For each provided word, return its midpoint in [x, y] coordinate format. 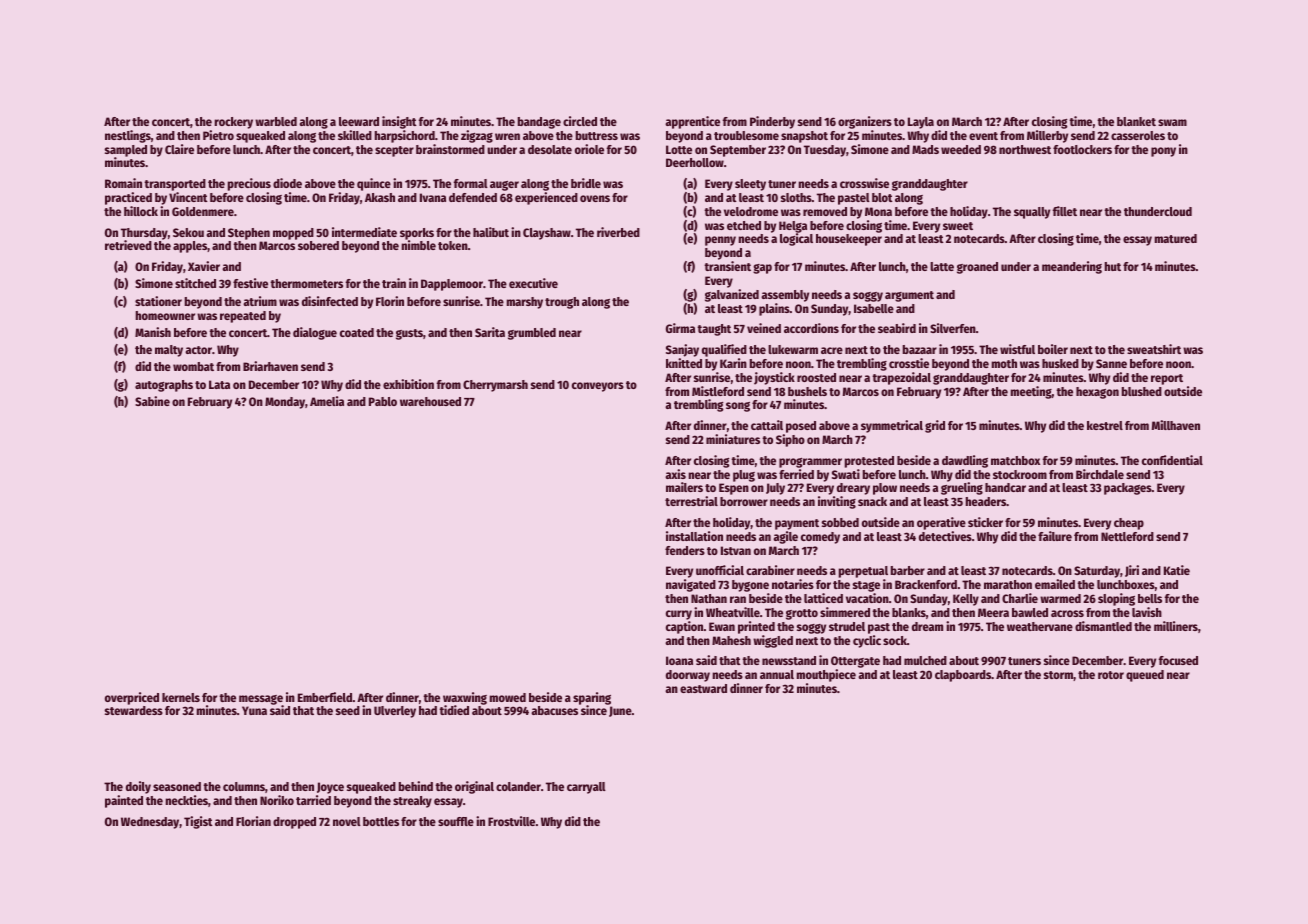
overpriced [132, 698]
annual [777, 674]
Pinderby [772, 122]
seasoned [177, 786]
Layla [921, 123]
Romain [123, 183]
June [620, 711]
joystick [774, 378]
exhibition [408, 384]
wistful [1017, 349]
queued [1145, 676]
